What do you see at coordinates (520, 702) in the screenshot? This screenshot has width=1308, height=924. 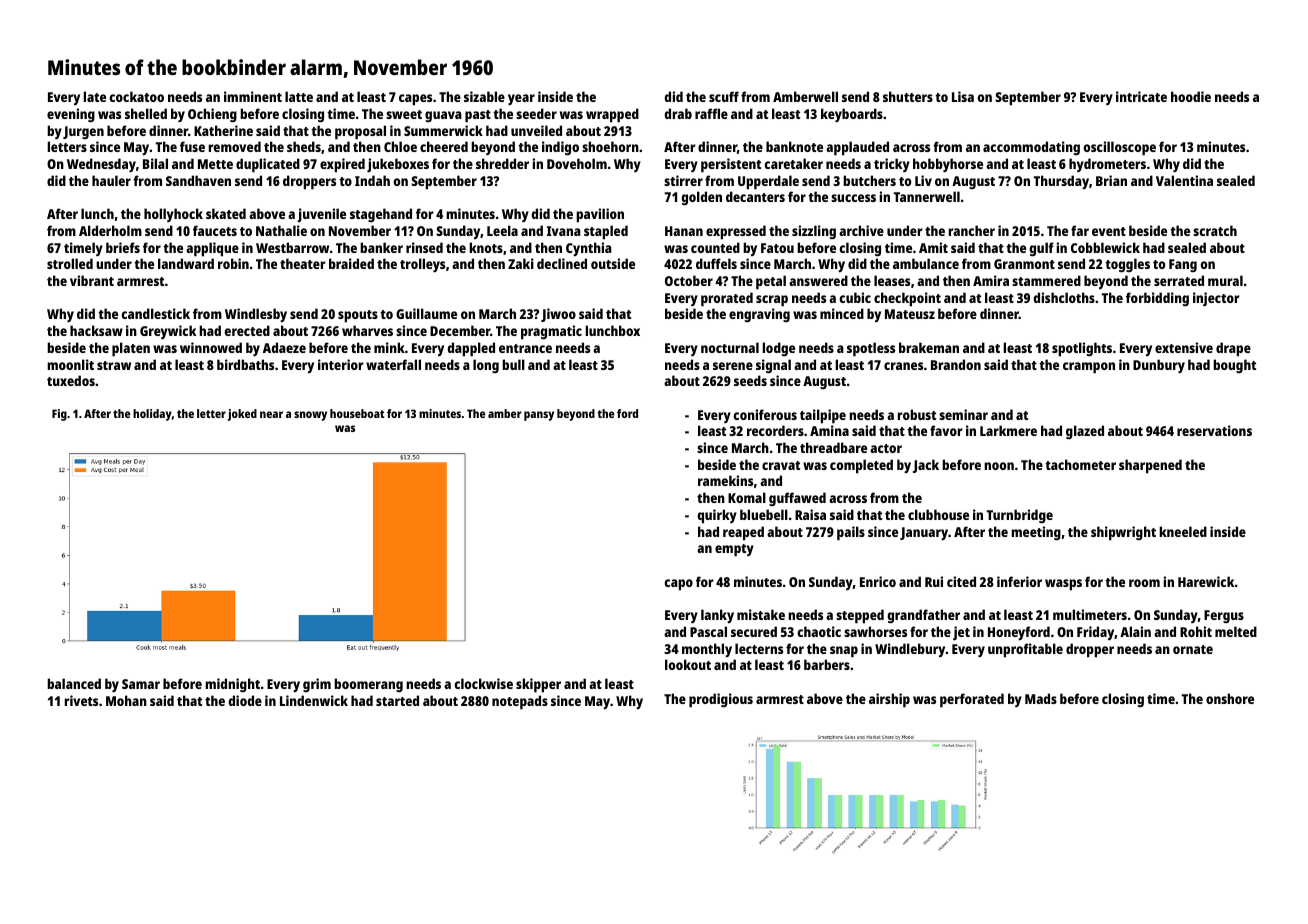 I see `notepads` at bounding box center [520, 702].
